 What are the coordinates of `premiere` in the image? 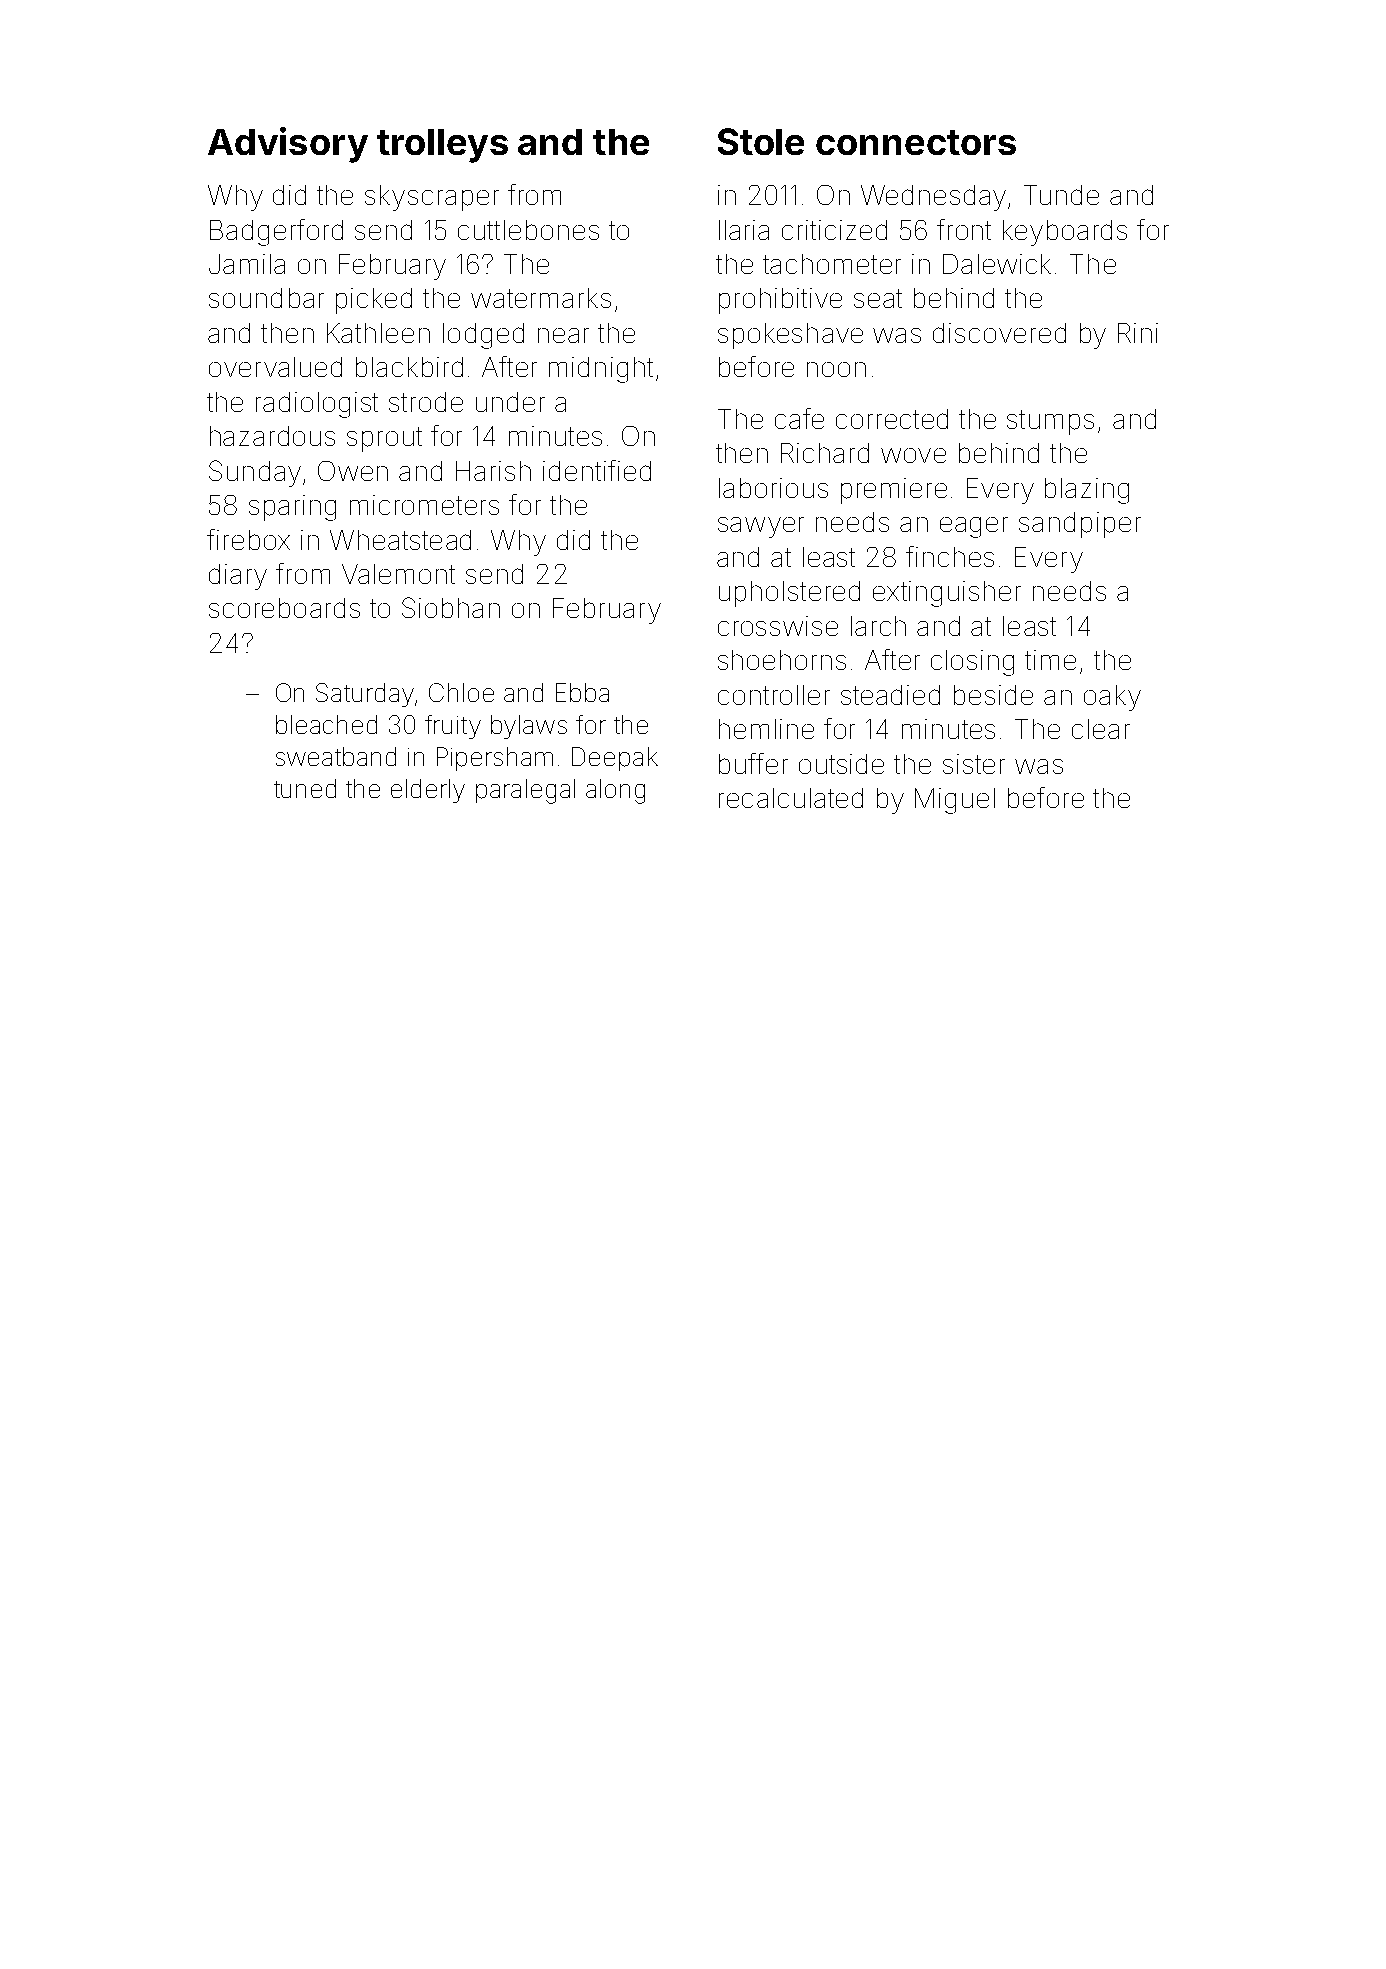 It's located at (894, 491).
